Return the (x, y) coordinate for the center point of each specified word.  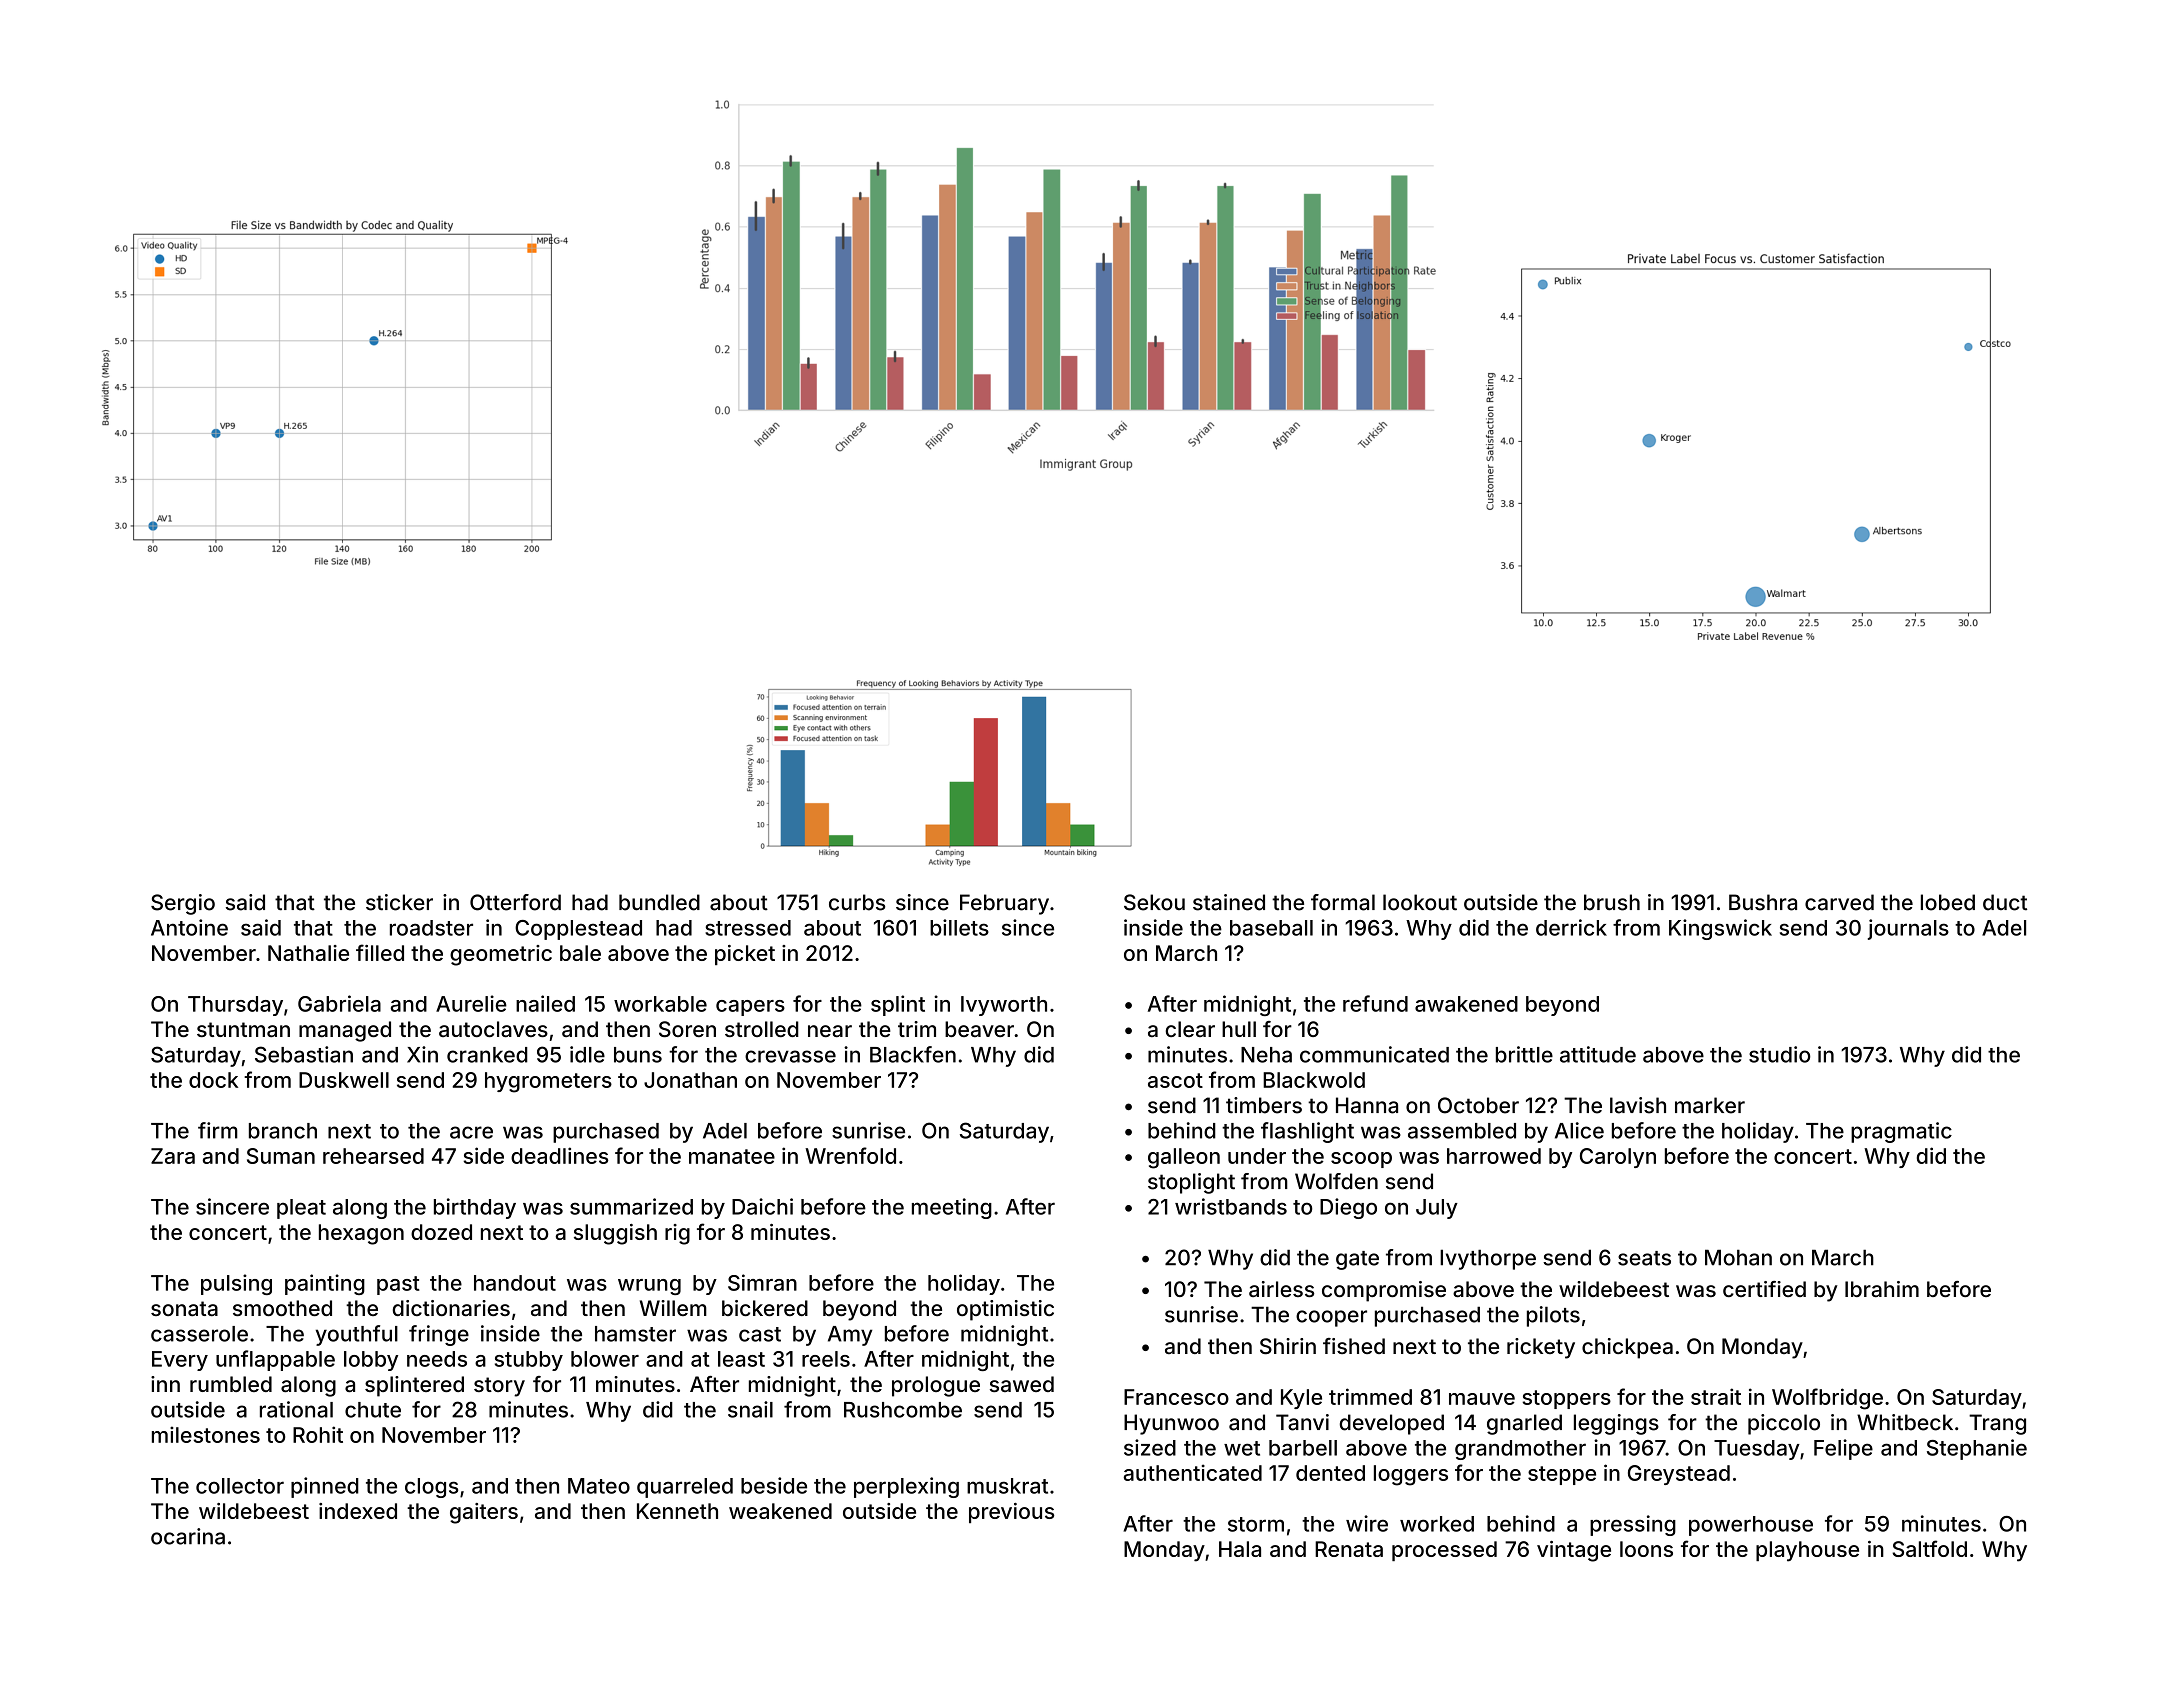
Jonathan (690, 1080)
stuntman (243, 1029)
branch (283, 1131)
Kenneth (677, 1511)
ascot (1175, 1080)
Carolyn (1618, 1158)
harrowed (1494, 1156)
